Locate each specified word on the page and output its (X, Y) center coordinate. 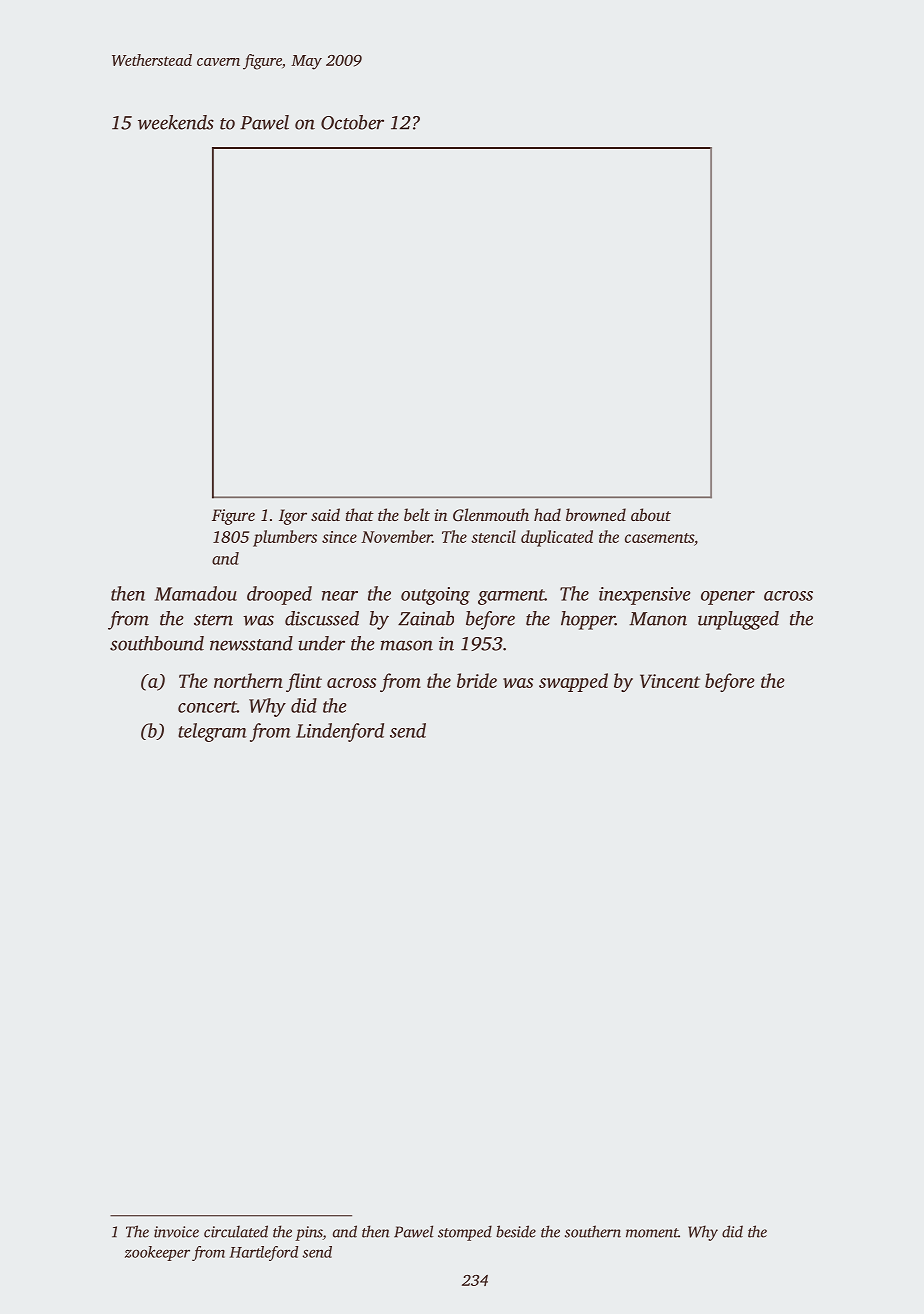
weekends (176, 122)
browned (596, 514)
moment (652, 1233)
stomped (465, 1233)
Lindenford (340, 732)
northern (248, 680)
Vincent (670, 681)
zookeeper (157, 1253)
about (651, 514)
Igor (293, 517)
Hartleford (264, 1253)
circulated (236, 1231)
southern (593, 1231)
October (352, 122)
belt (417, 514)
